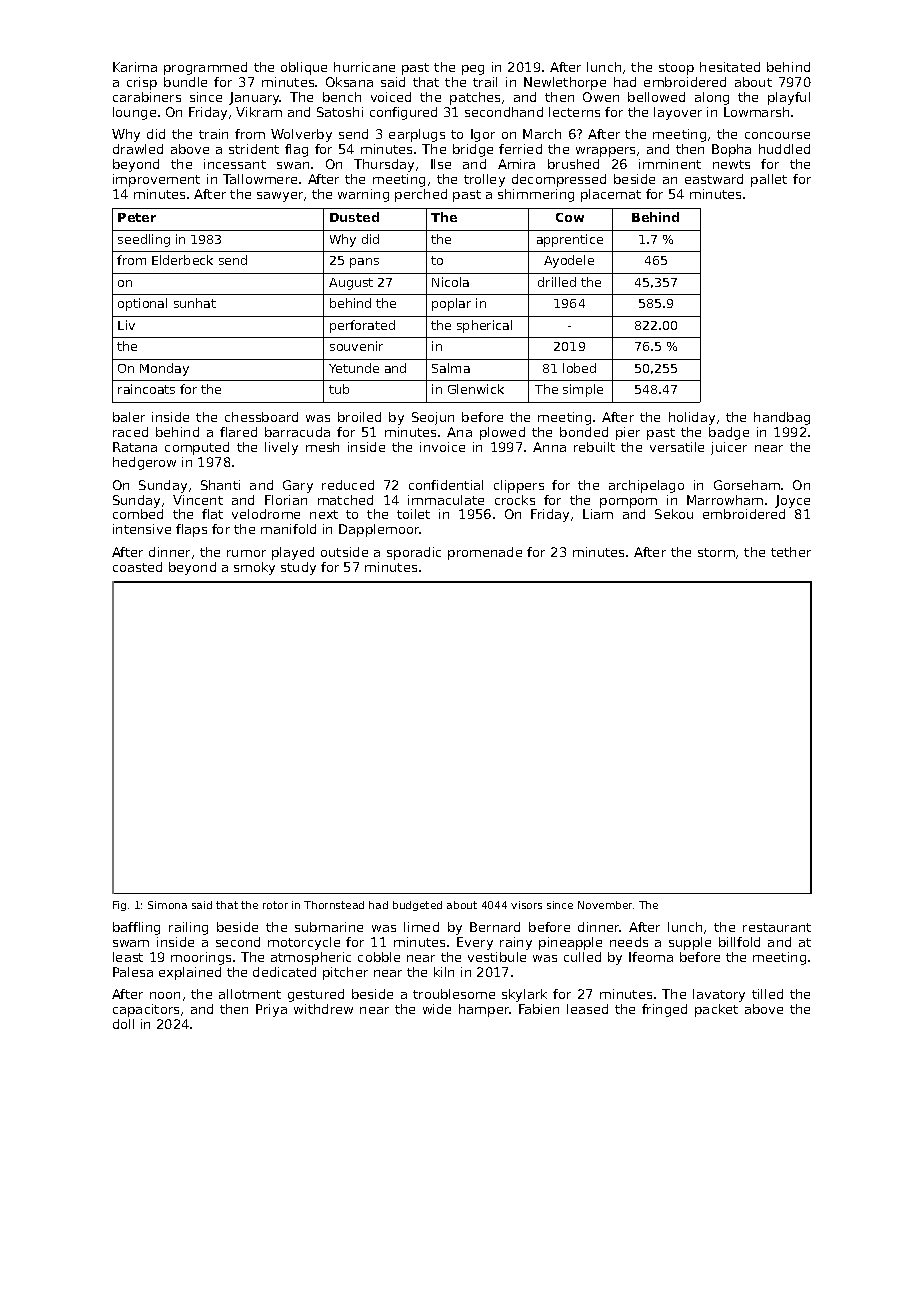  I want to click on Dapplemoor, so click(379, 530).
